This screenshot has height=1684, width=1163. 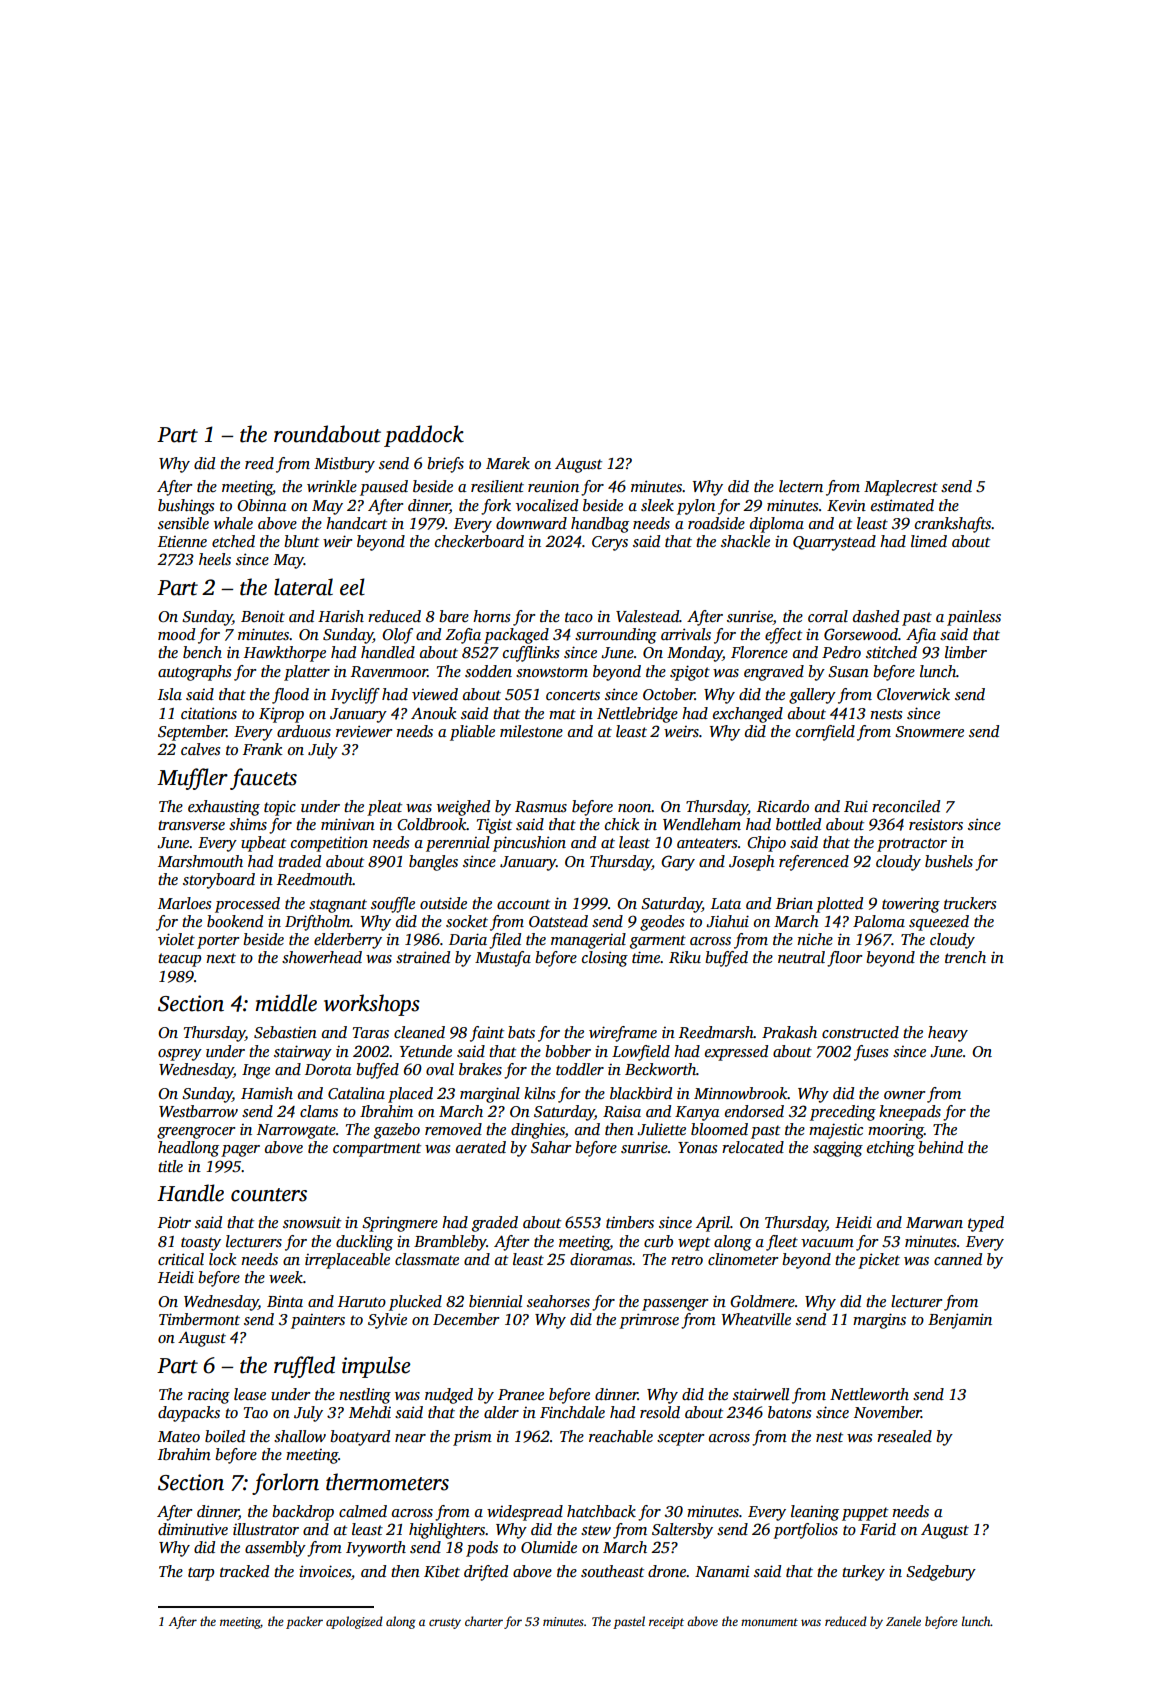 I want to click on wrinkle, so click(x=332, y=486).
